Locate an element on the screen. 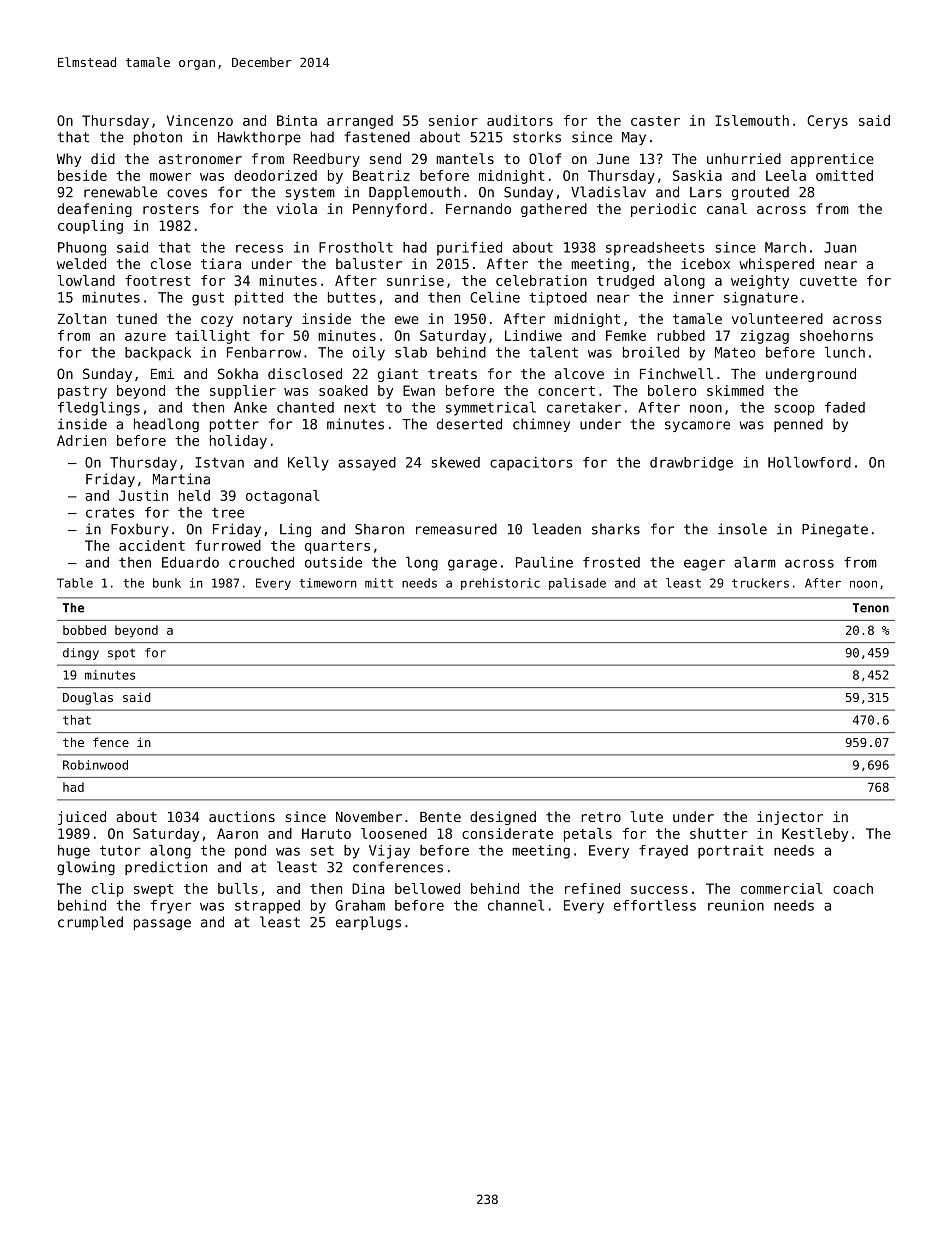 The width and height of the screenshot is (952, 1233). Phuong is located at coordinates (82, 249).
